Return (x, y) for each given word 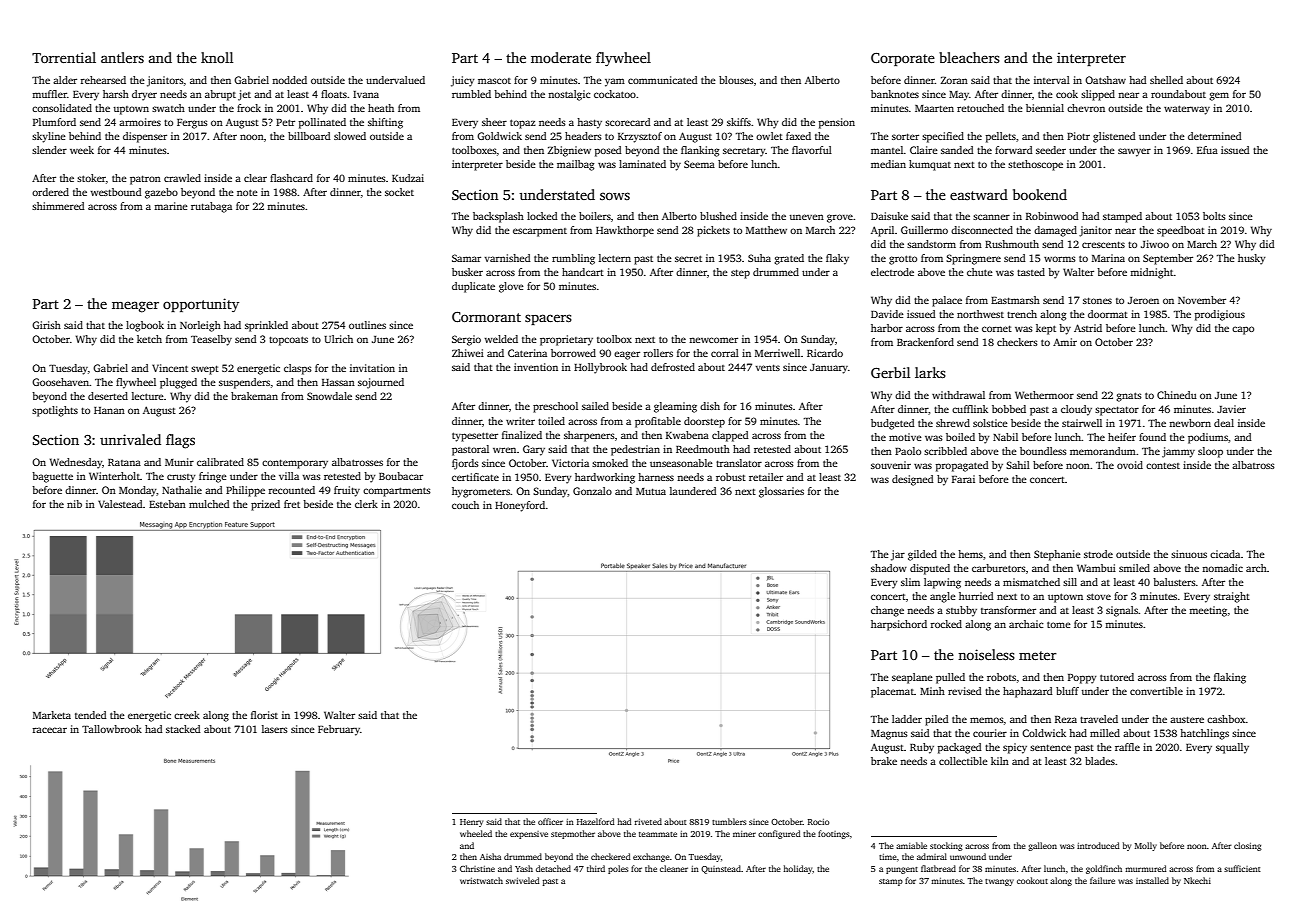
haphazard (1028, 692)
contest (1163, 465)
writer (520, 421)
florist (264, 715)
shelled (1166, 80)
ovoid (1130, 465)
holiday (797, 869)
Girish (46, 325)
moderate (561, 57)
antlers (122, 57)
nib (74, 504)
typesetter (475, 437)
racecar (50, 730)
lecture (148, 396)
